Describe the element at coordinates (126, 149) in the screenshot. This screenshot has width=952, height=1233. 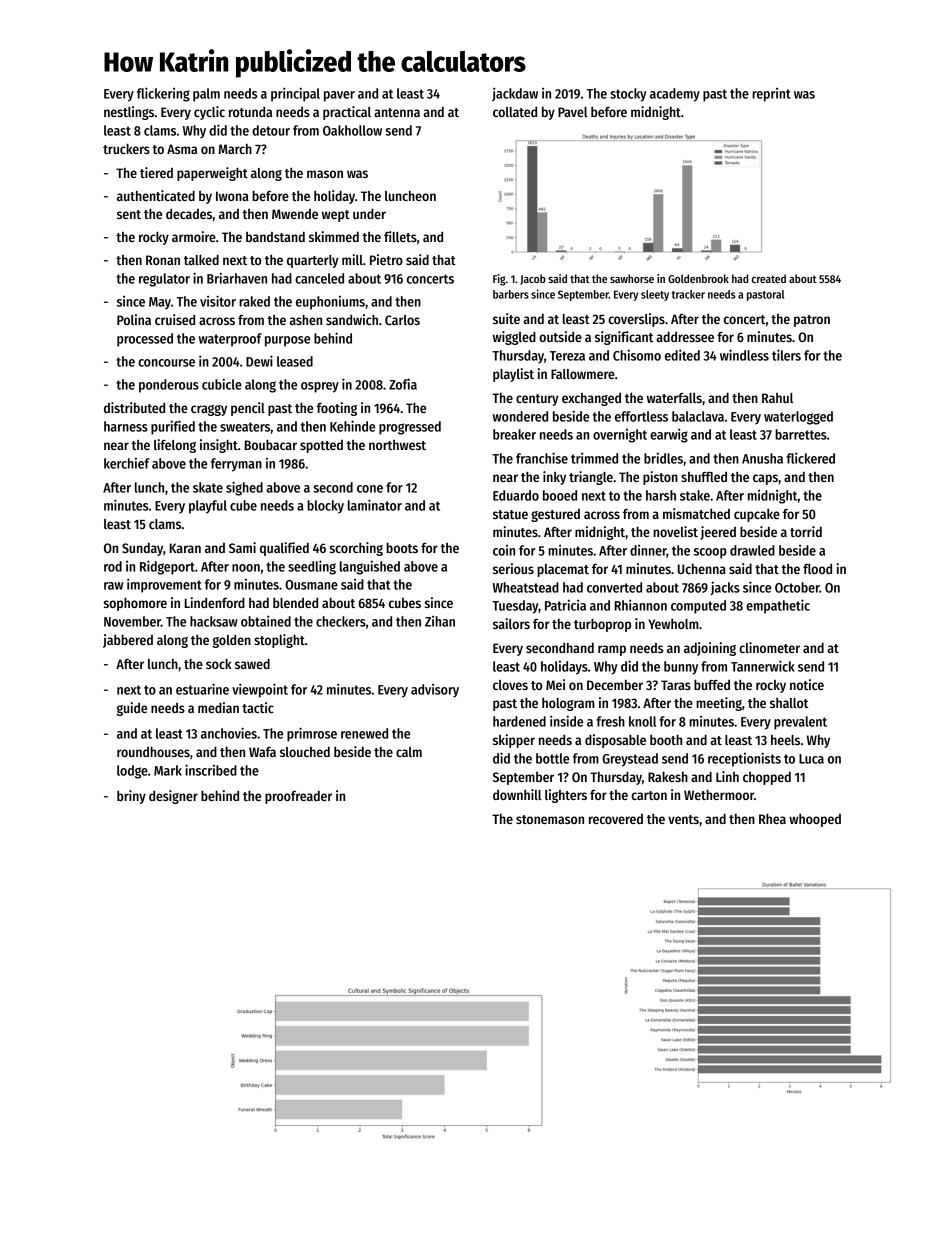
I see `truckers` at that location.
